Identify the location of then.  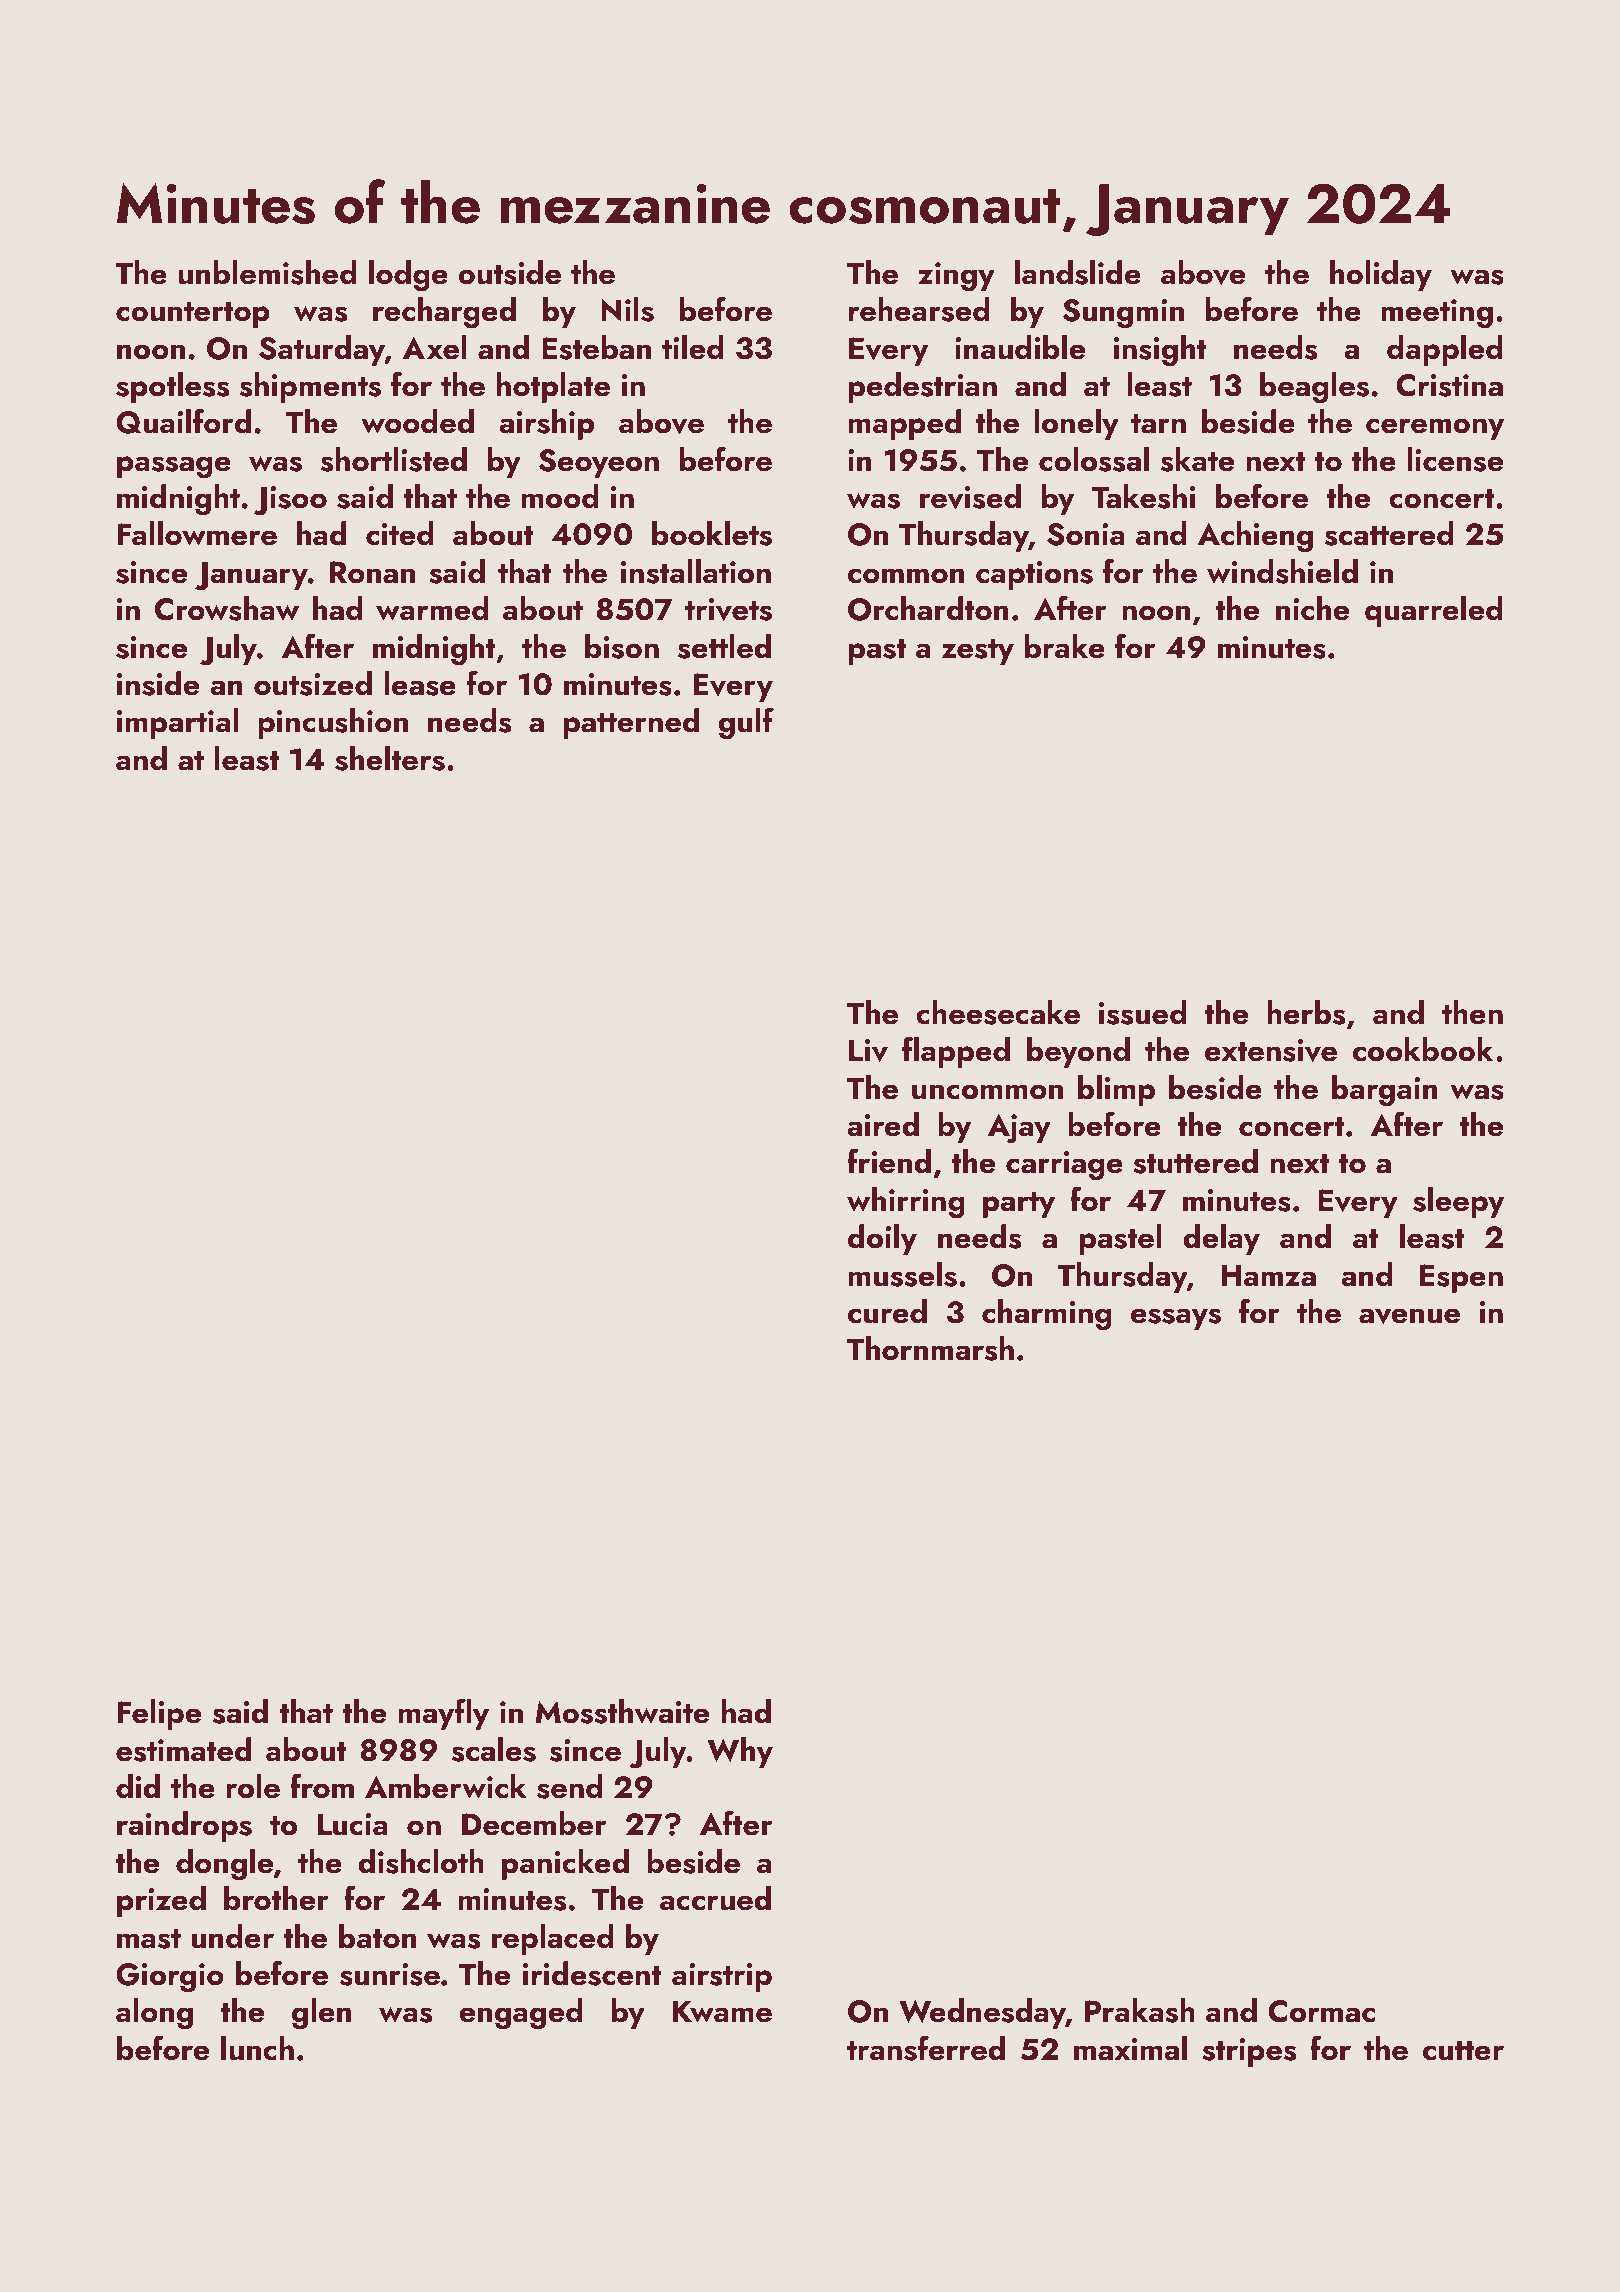
(1472, 1012).
